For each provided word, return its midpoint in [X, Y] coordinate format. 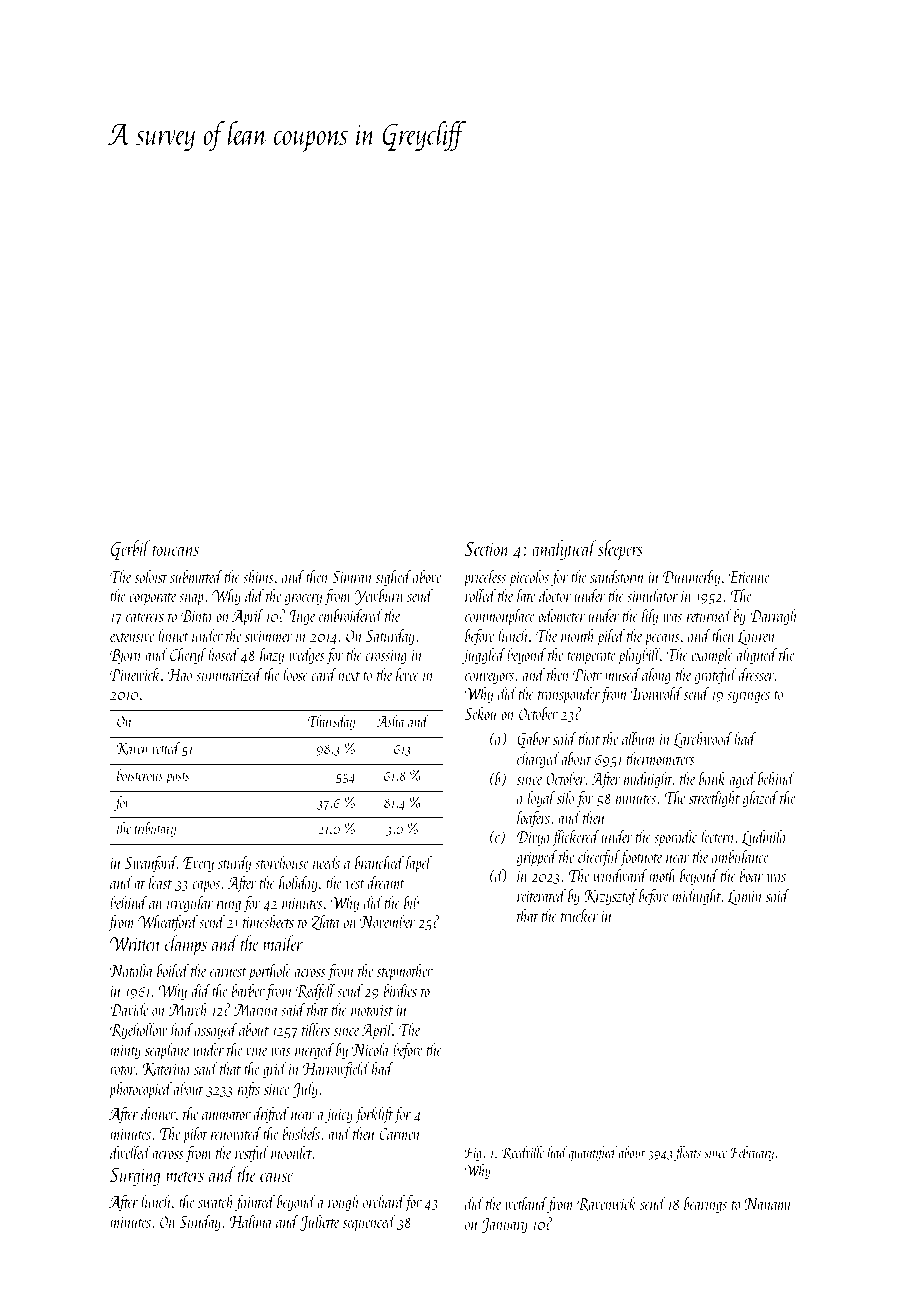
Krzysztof [611, 897]
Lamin [745, 897]
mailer [283, 943]
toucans [176, 550]
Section [487, 549]
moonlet [292, 1152]
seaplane [167, 1051]
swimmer [269, 636]
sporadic [675, 838]
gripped [537, 858]
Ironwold [656, 693]
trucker [579, 915]
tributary [155, 829]
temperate [591, 658]
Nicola [371, 1049]
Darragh [774, 617]
